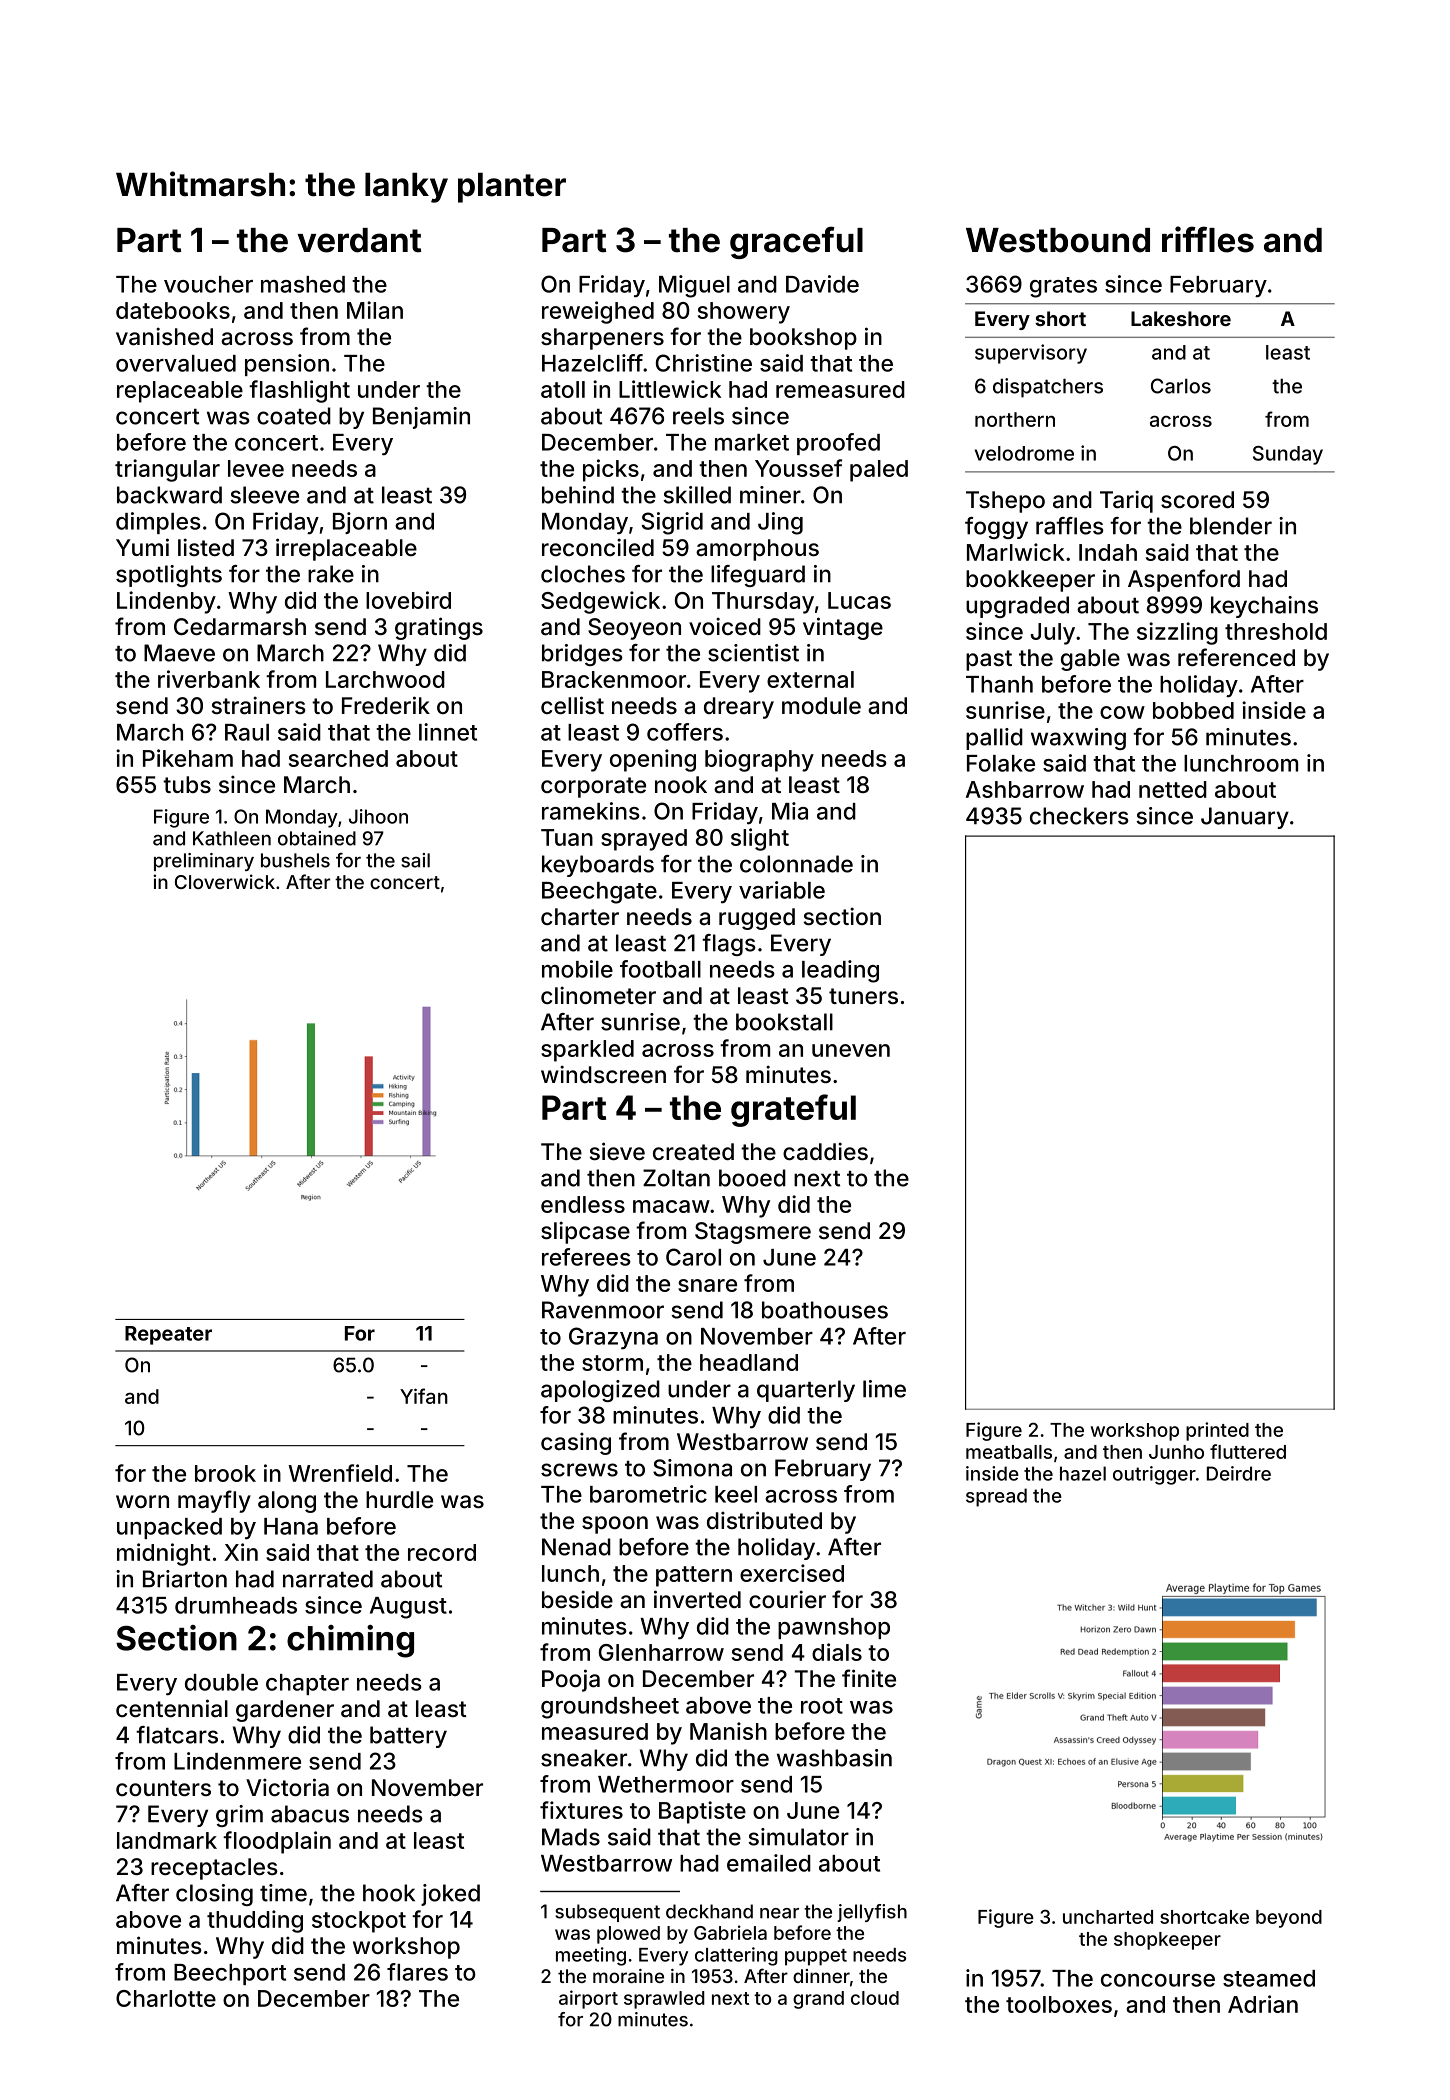  What do you see at coordinates (752, 1178) in the page?
I see `booed` at bounding box center [752, 1178].
